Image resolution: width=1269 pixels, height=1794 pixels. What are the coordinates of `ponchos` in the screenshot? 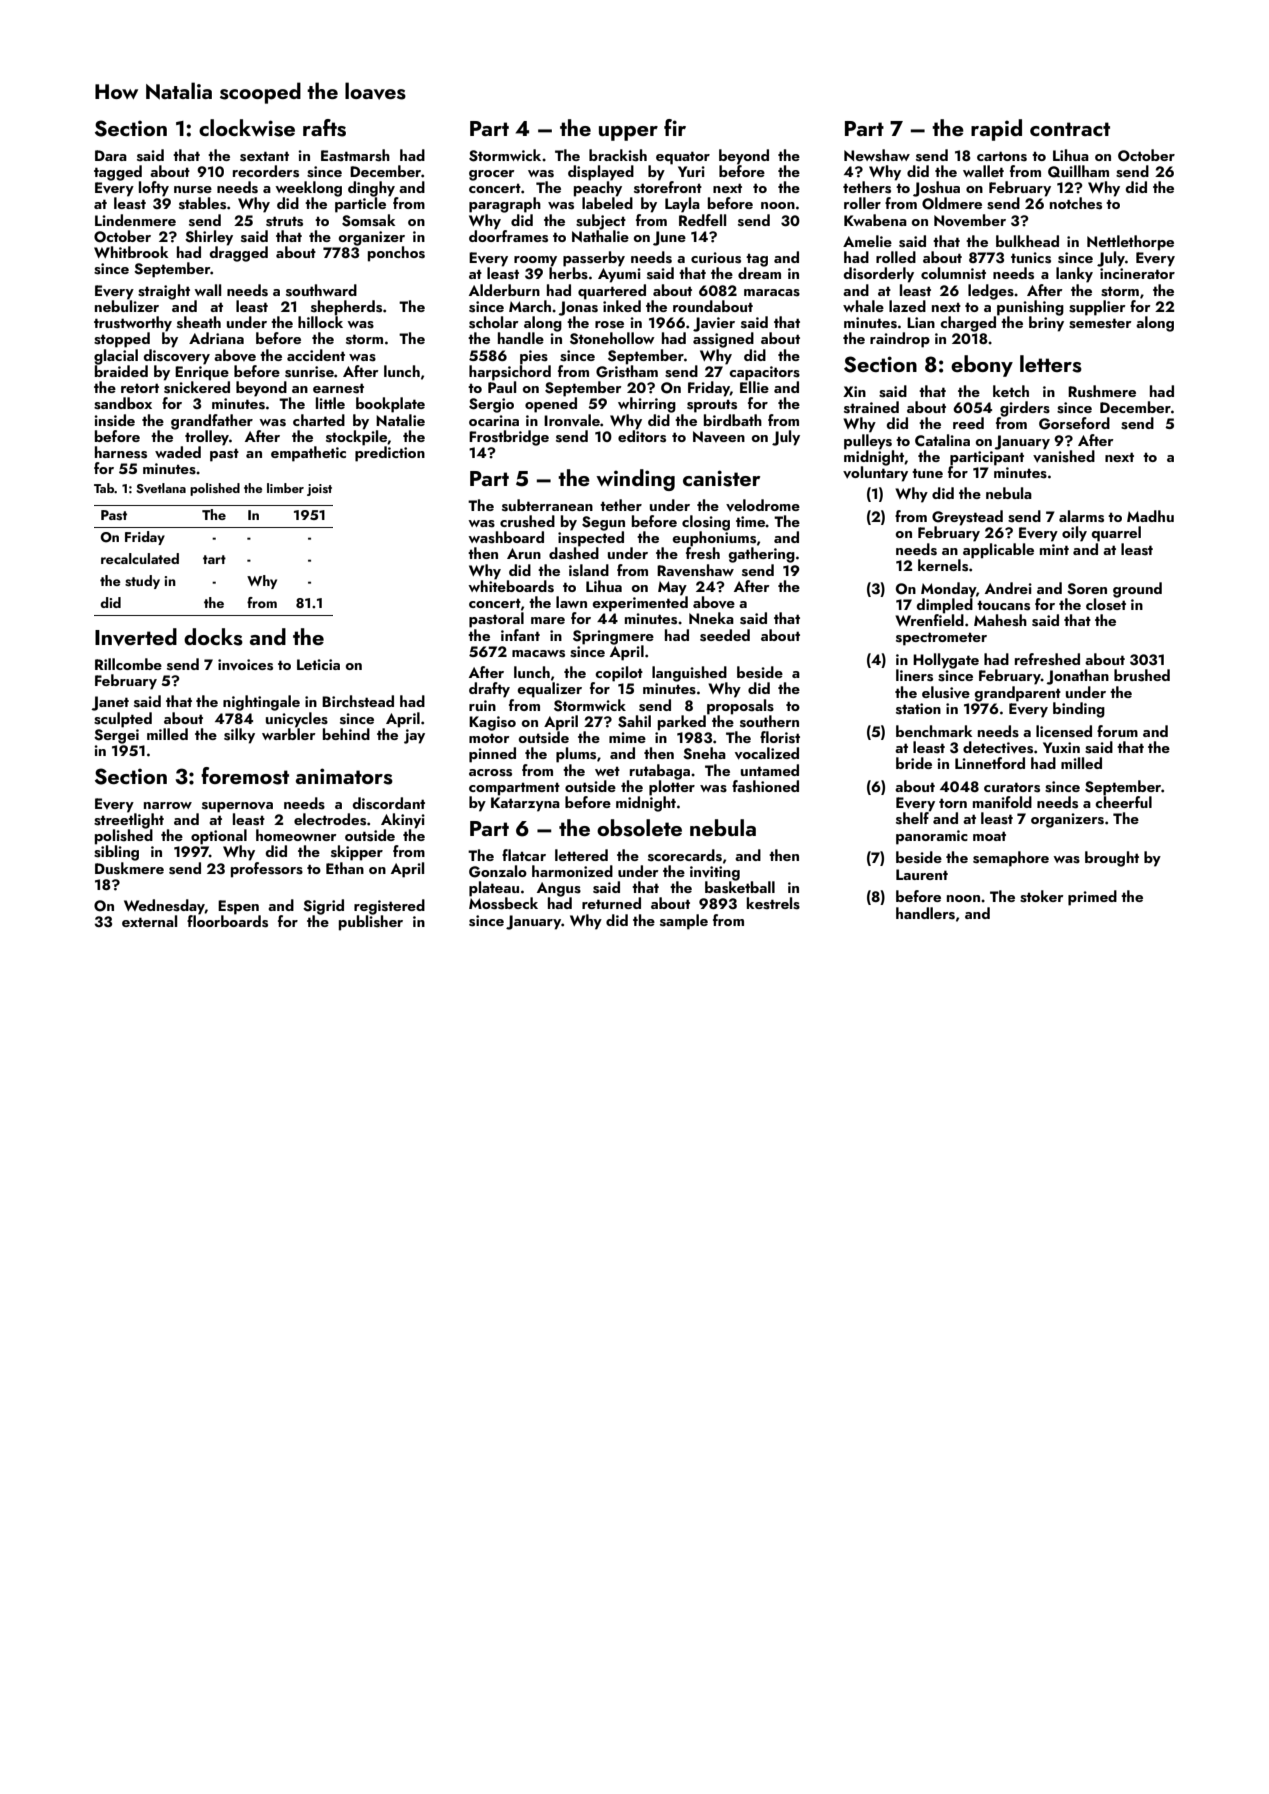 It's located at (396, 254).
